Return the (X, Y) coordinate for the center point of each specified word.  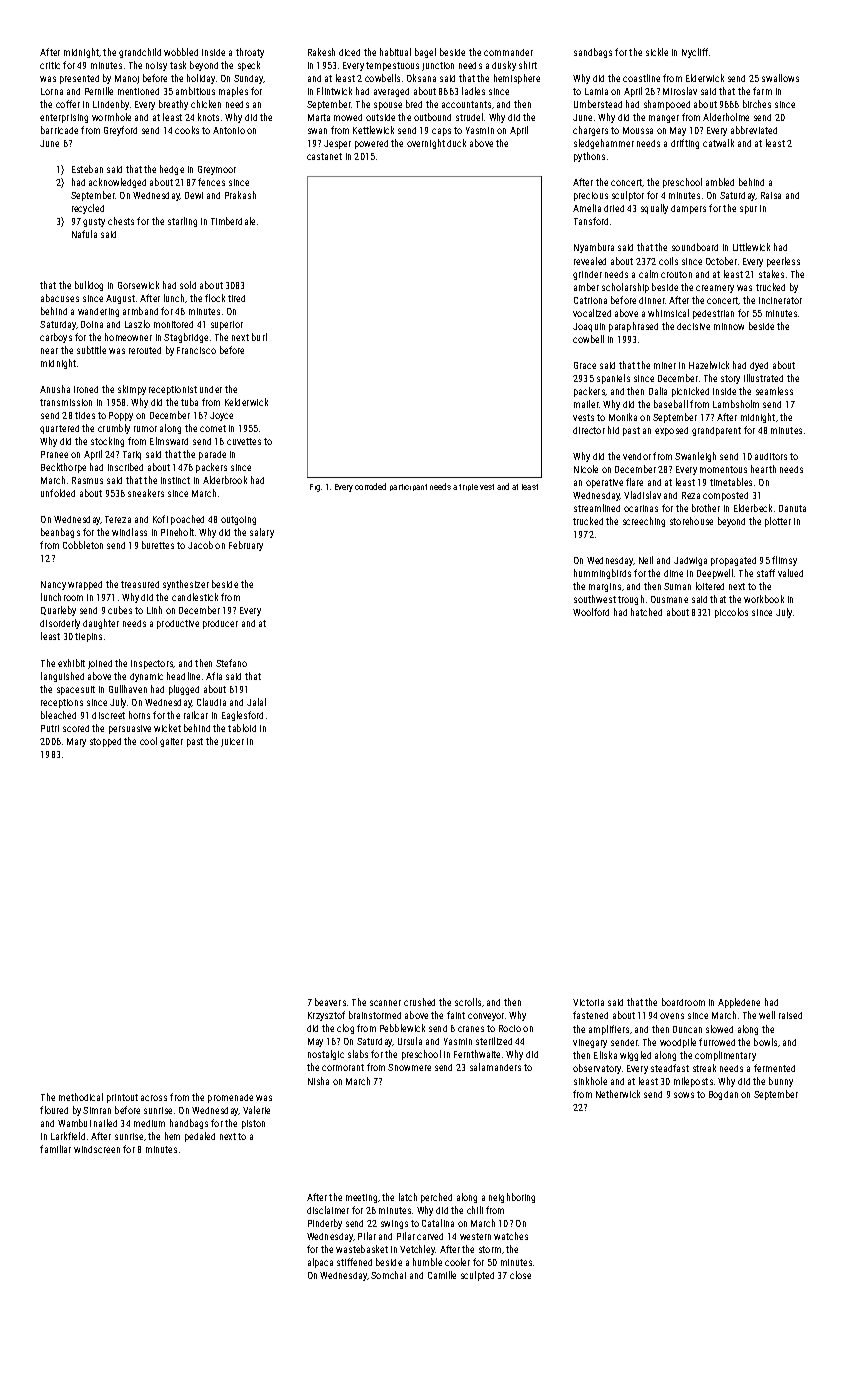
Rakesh (321, 52)
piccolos (731, 613)
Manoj (127, 79)
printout (122, 1098)
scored (76, 728)
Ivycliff (695, 53)
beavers (330, 1002)
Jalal (256, 702)
